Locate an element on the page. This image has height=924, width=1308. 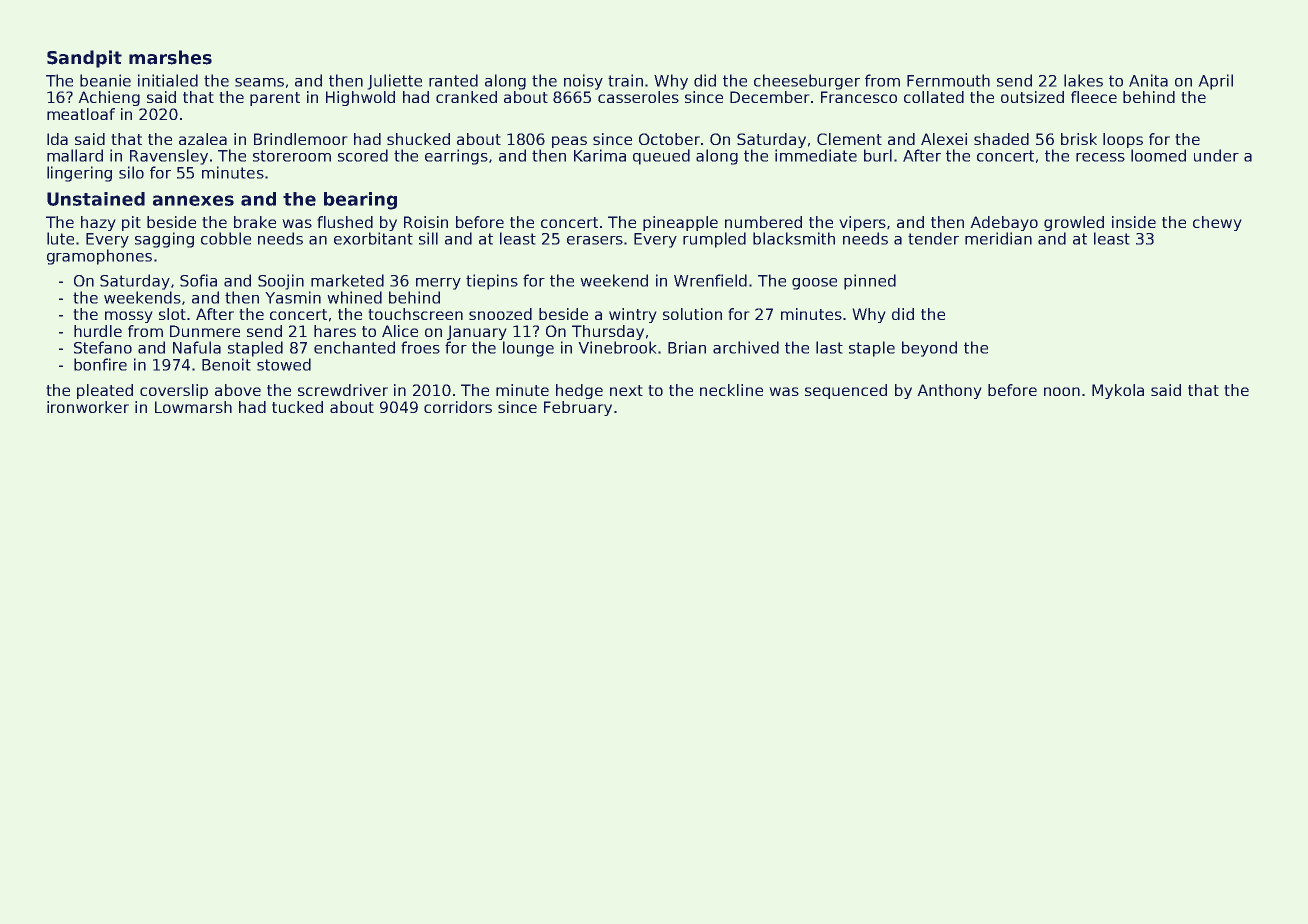
cranked is located at coordinates (466, 97).
